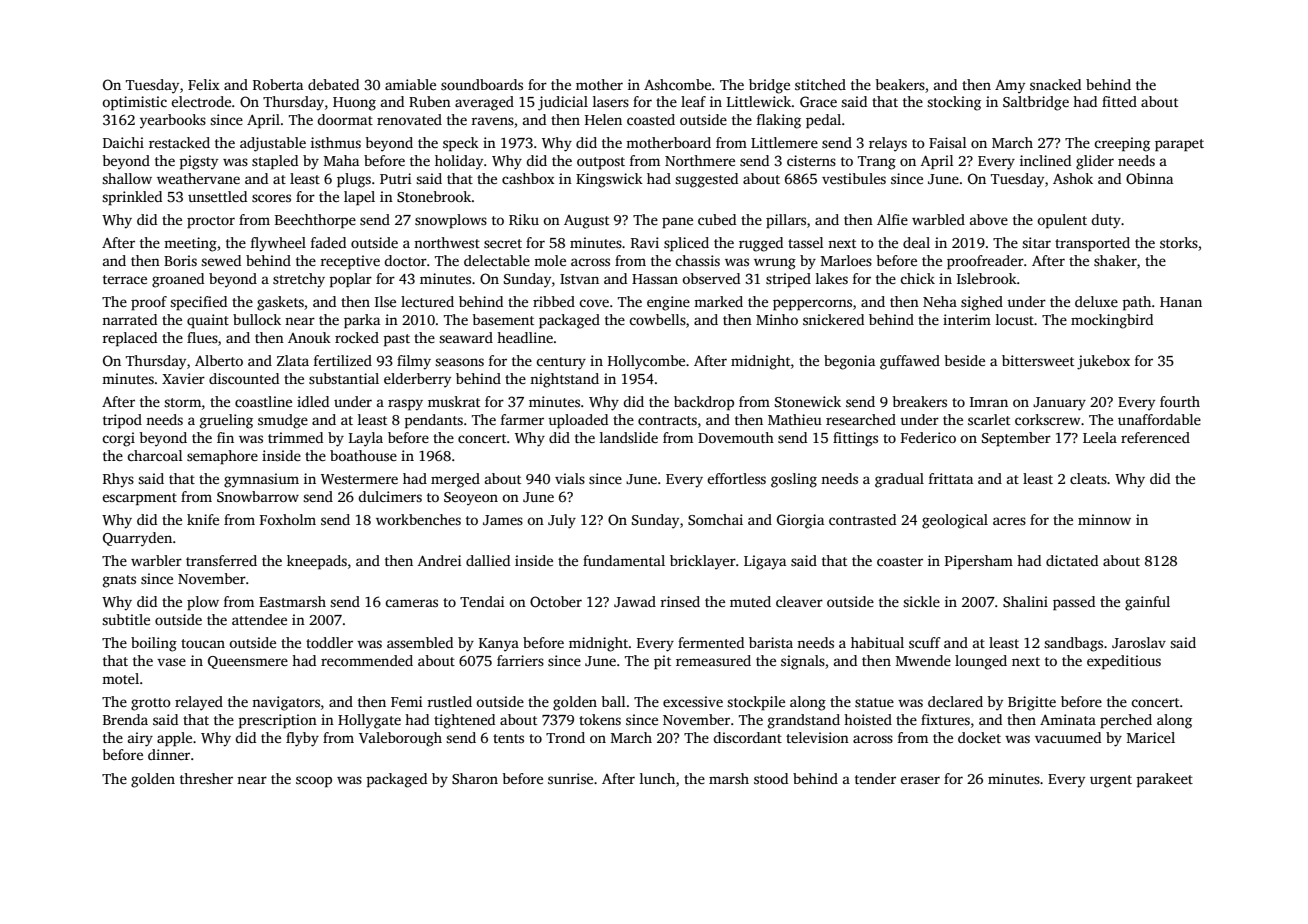 The width and height of the screenshot is (1308, 924). What do you see at coordinates (503, 243) in the screenshot?
I see `secret` at bounding box center [503, 243].
